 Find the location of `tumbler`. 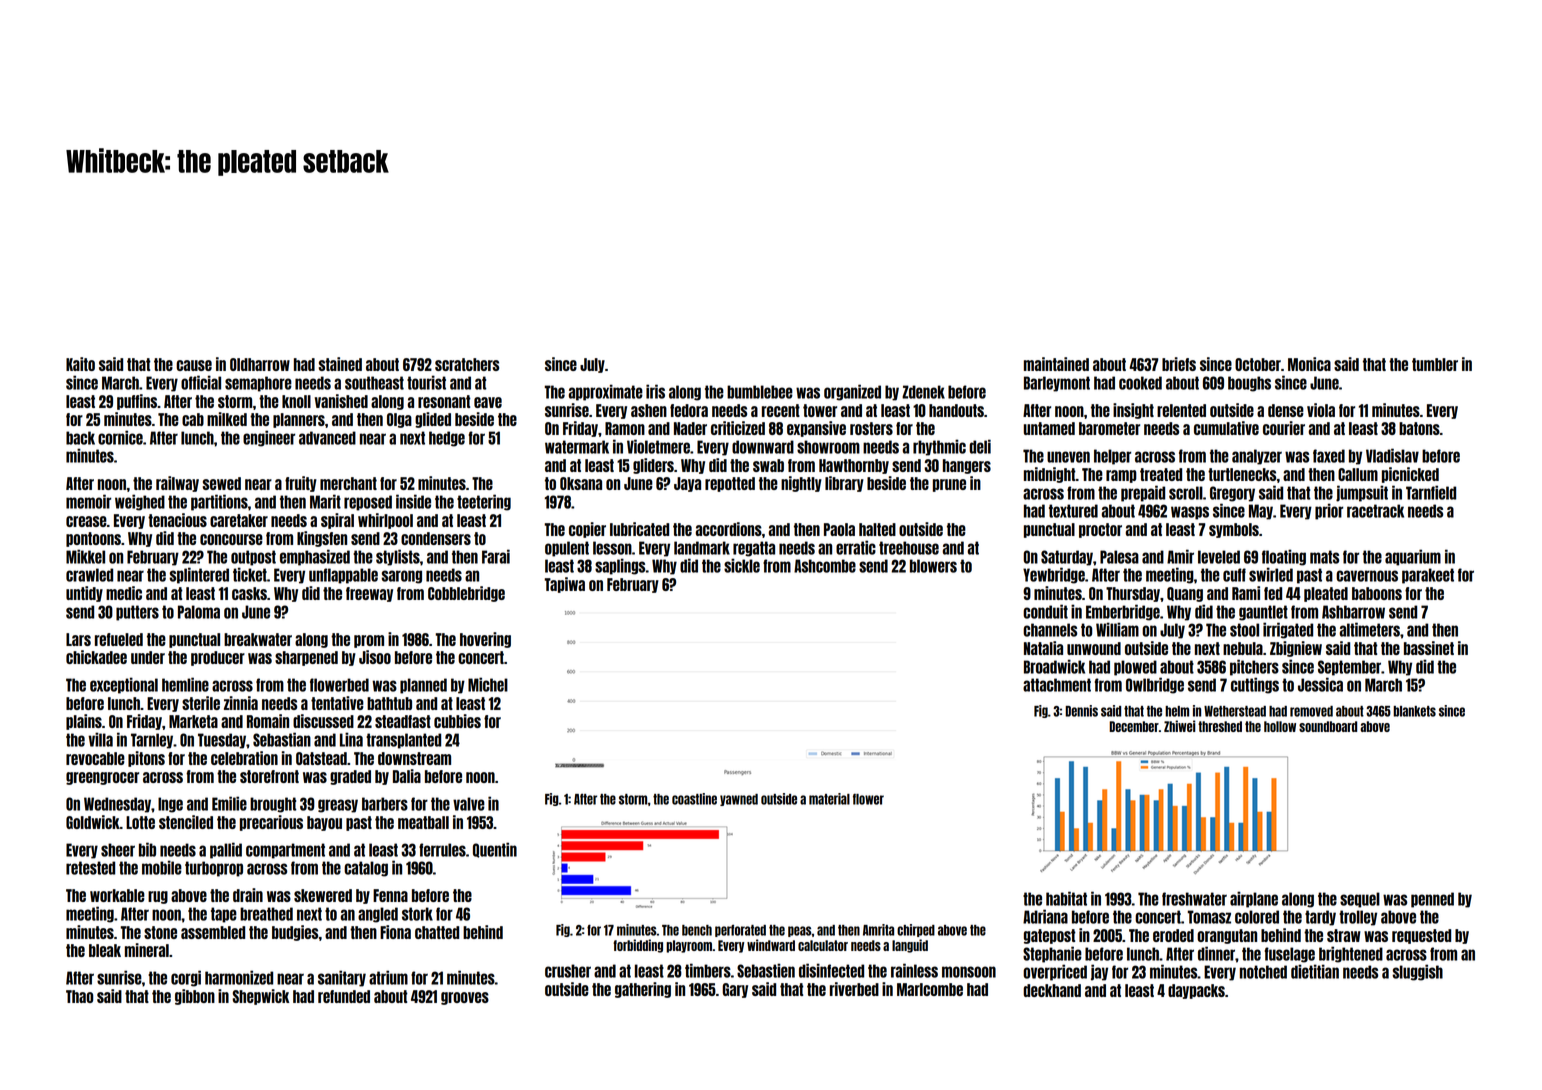

tumbler is located at coordinates (1435, 364).
